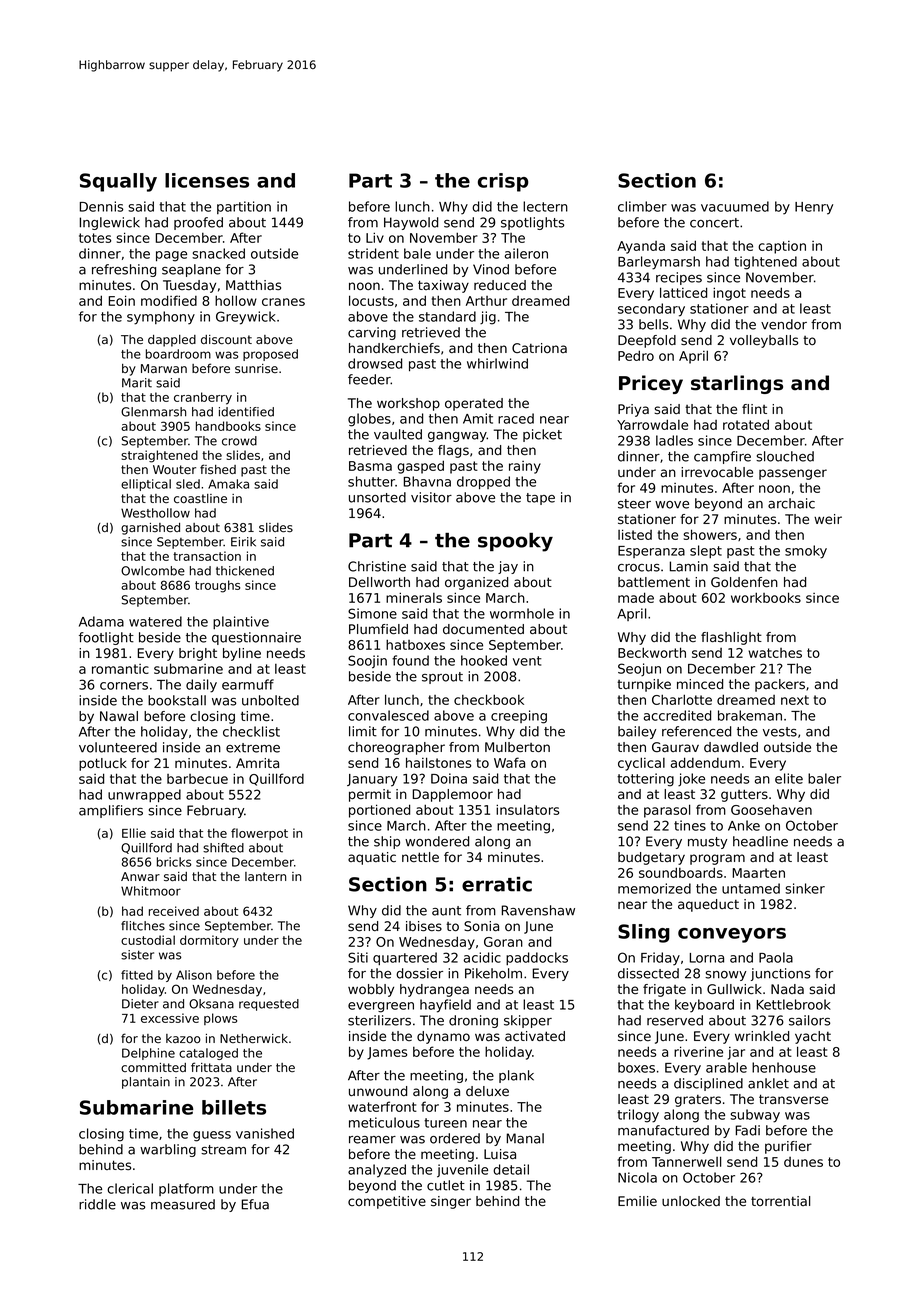 This screenshot has height=1308, width=924. What do you see at coordinates (144, 795) in the screenshot?
I see `unwrapped` at bounding box center [144, 795].
